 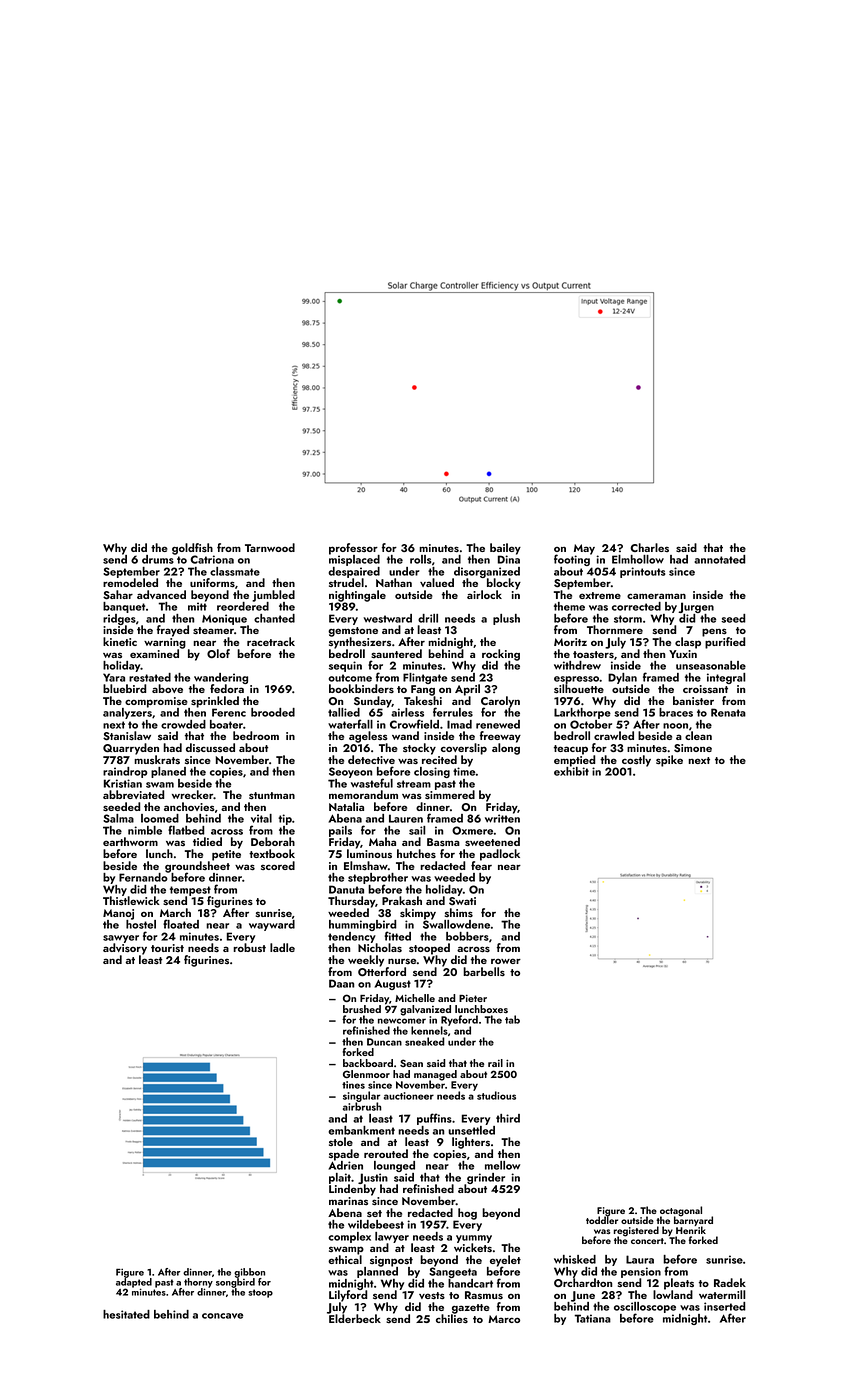 I want to click on stole, so click(x=341, y=1141).
